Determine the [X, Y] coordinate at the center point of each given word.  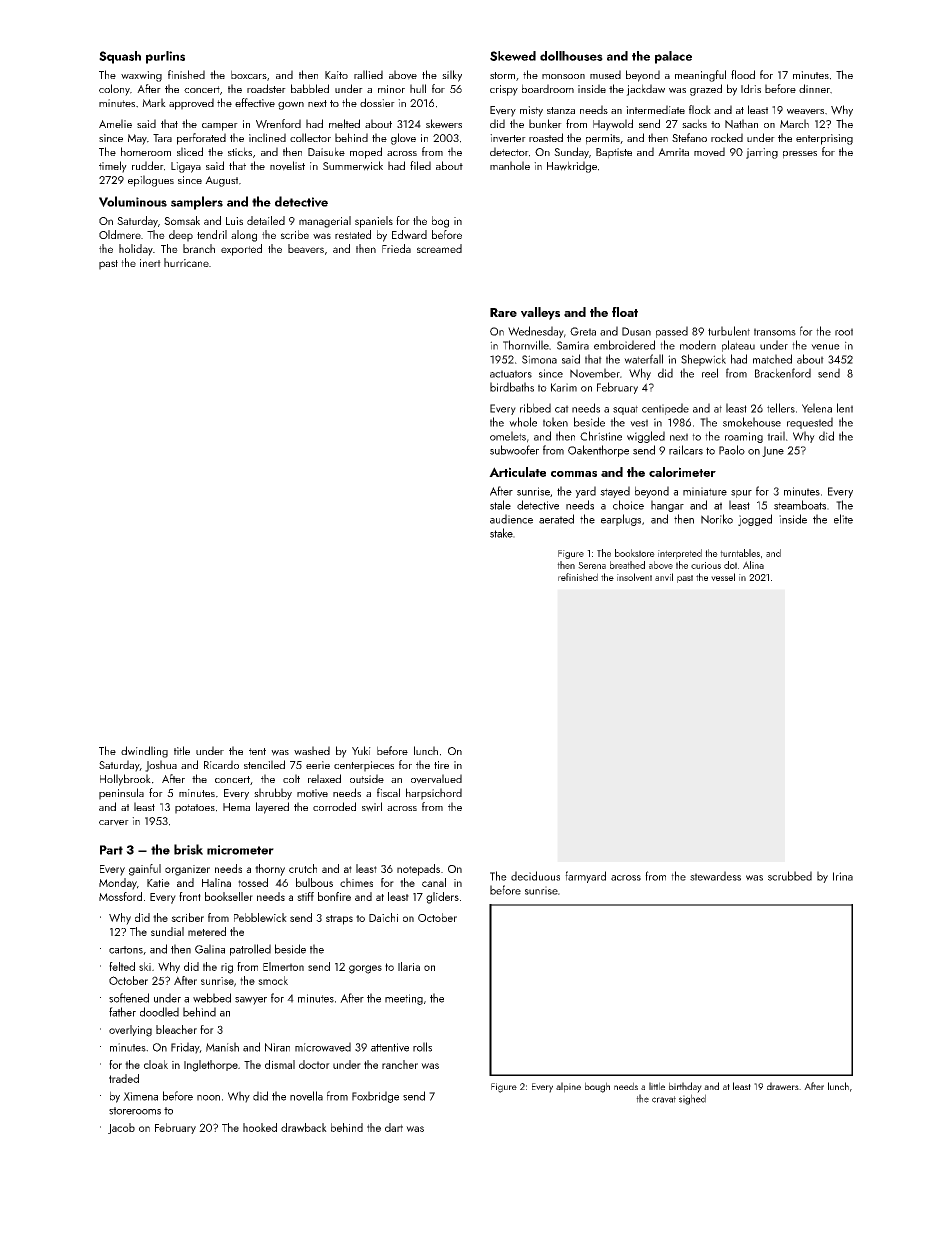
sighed [692, 1099]
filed [420, 165]
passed [672, 332]
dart [394, 1127]
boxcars [249, 74]
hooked [260, 1127]
